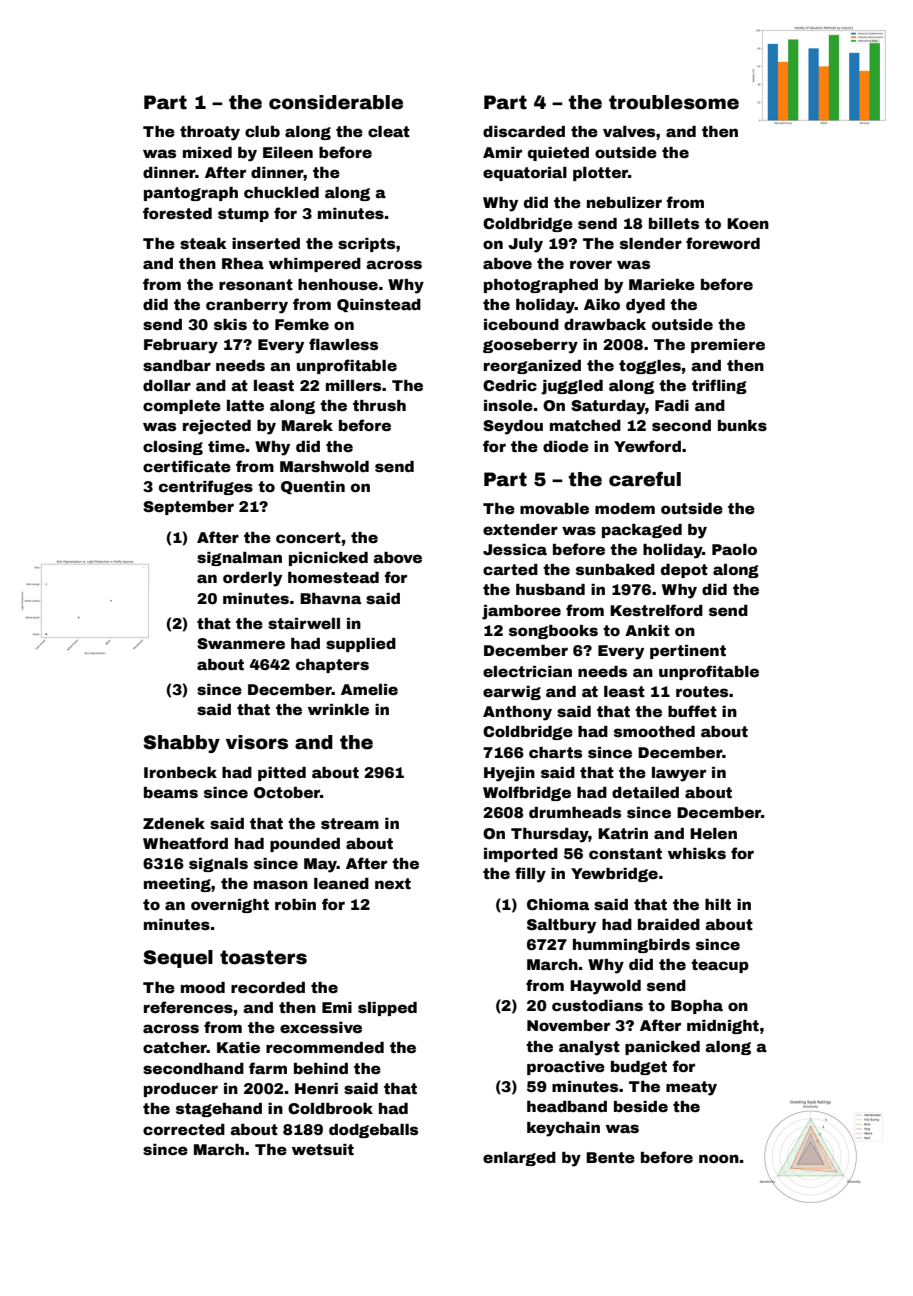 The image size is (913, 1296). Describe the element at coordinates (206, 487) in the image. I see `centrifuges` at that location.
